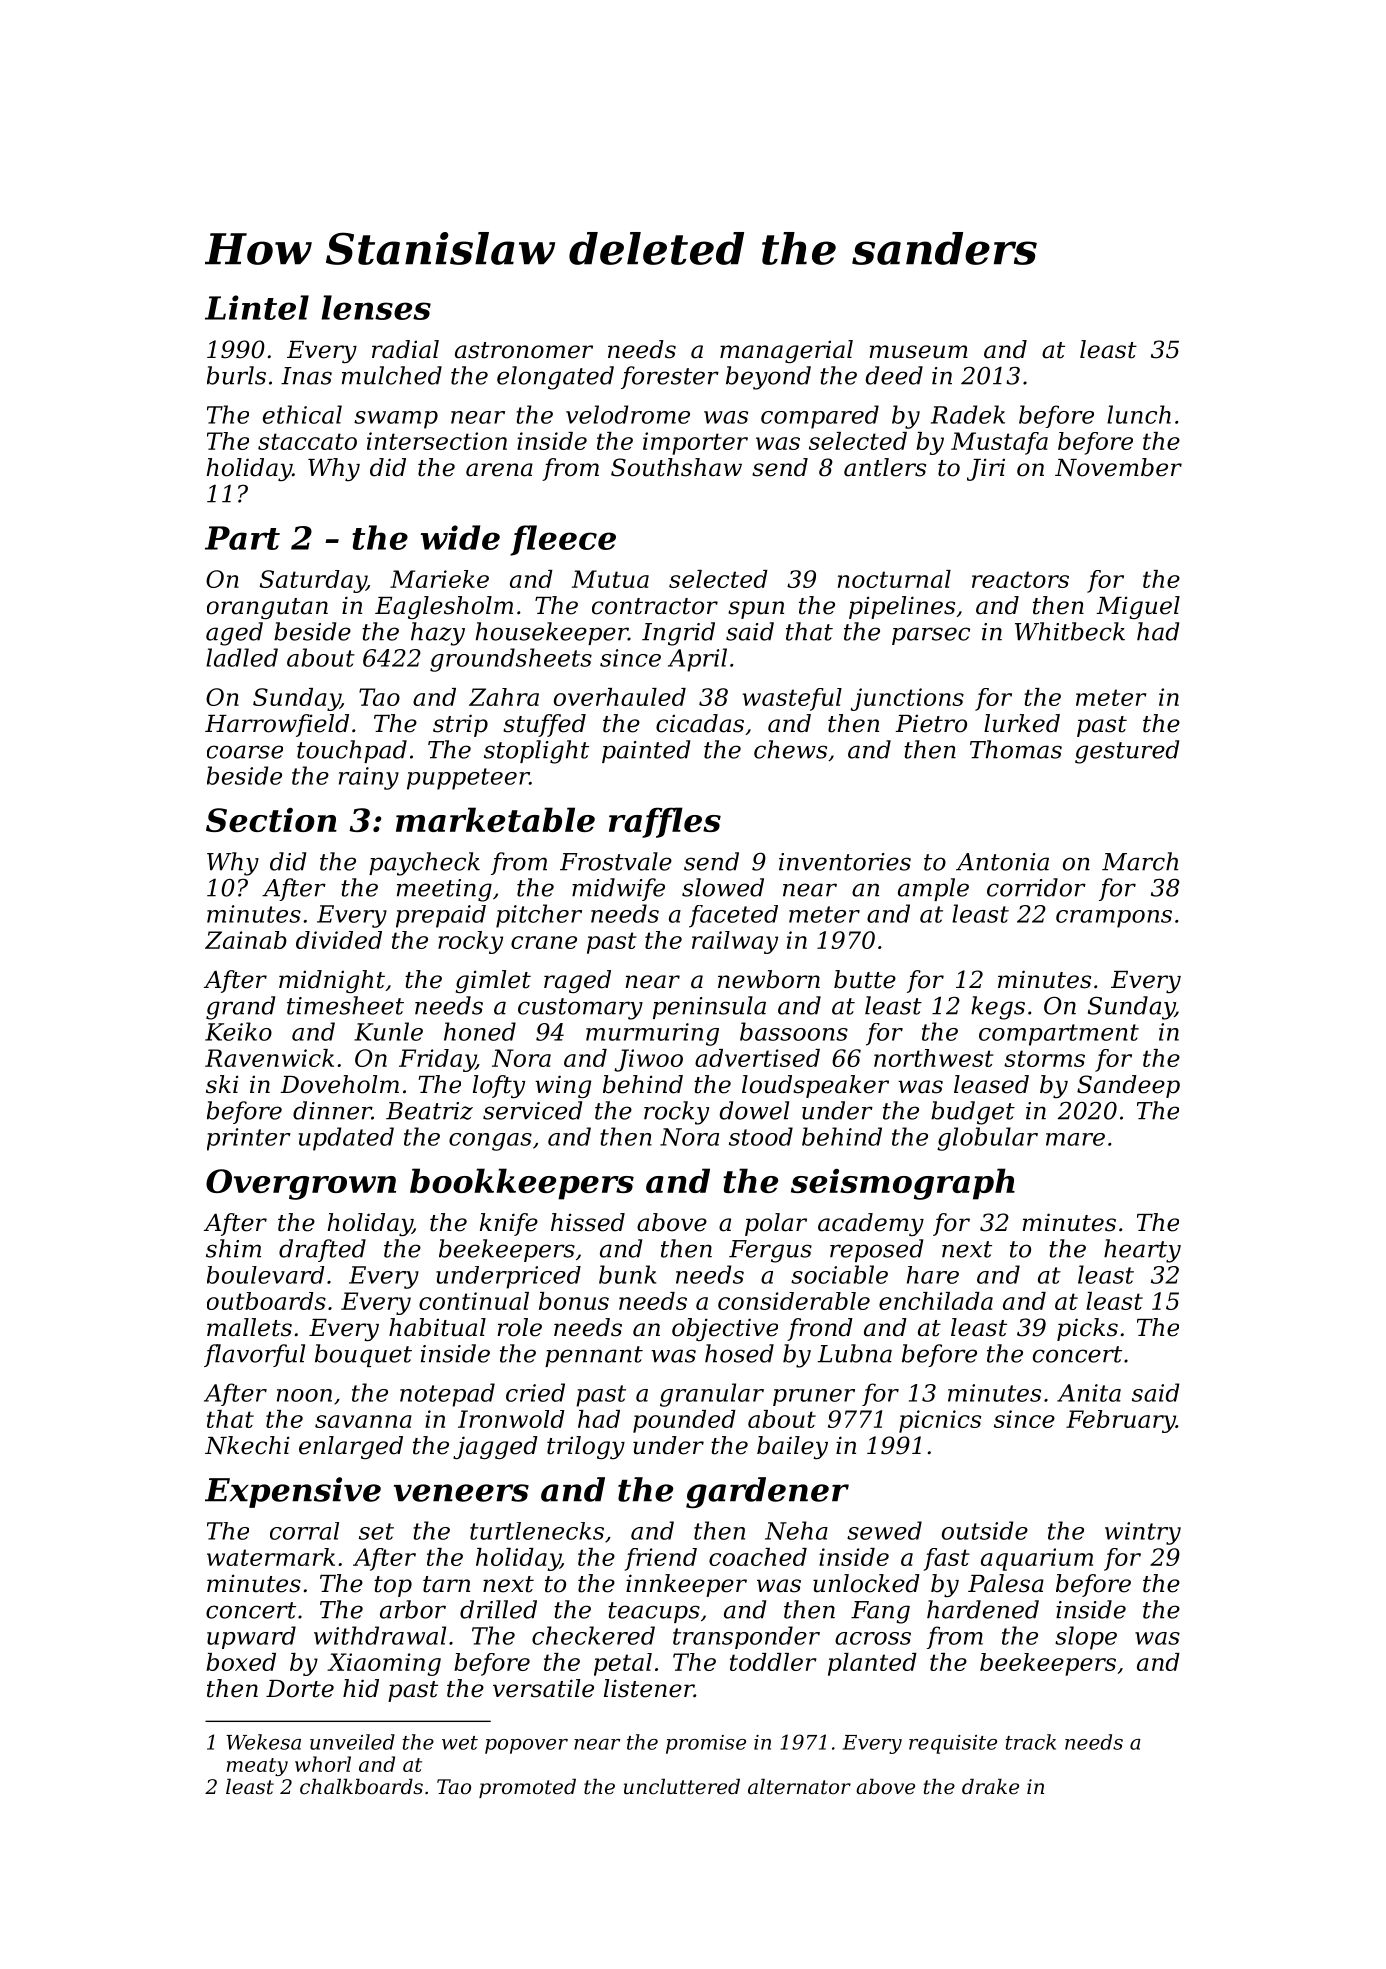  I want to click on Ravenwick, so click(269, 1058).
